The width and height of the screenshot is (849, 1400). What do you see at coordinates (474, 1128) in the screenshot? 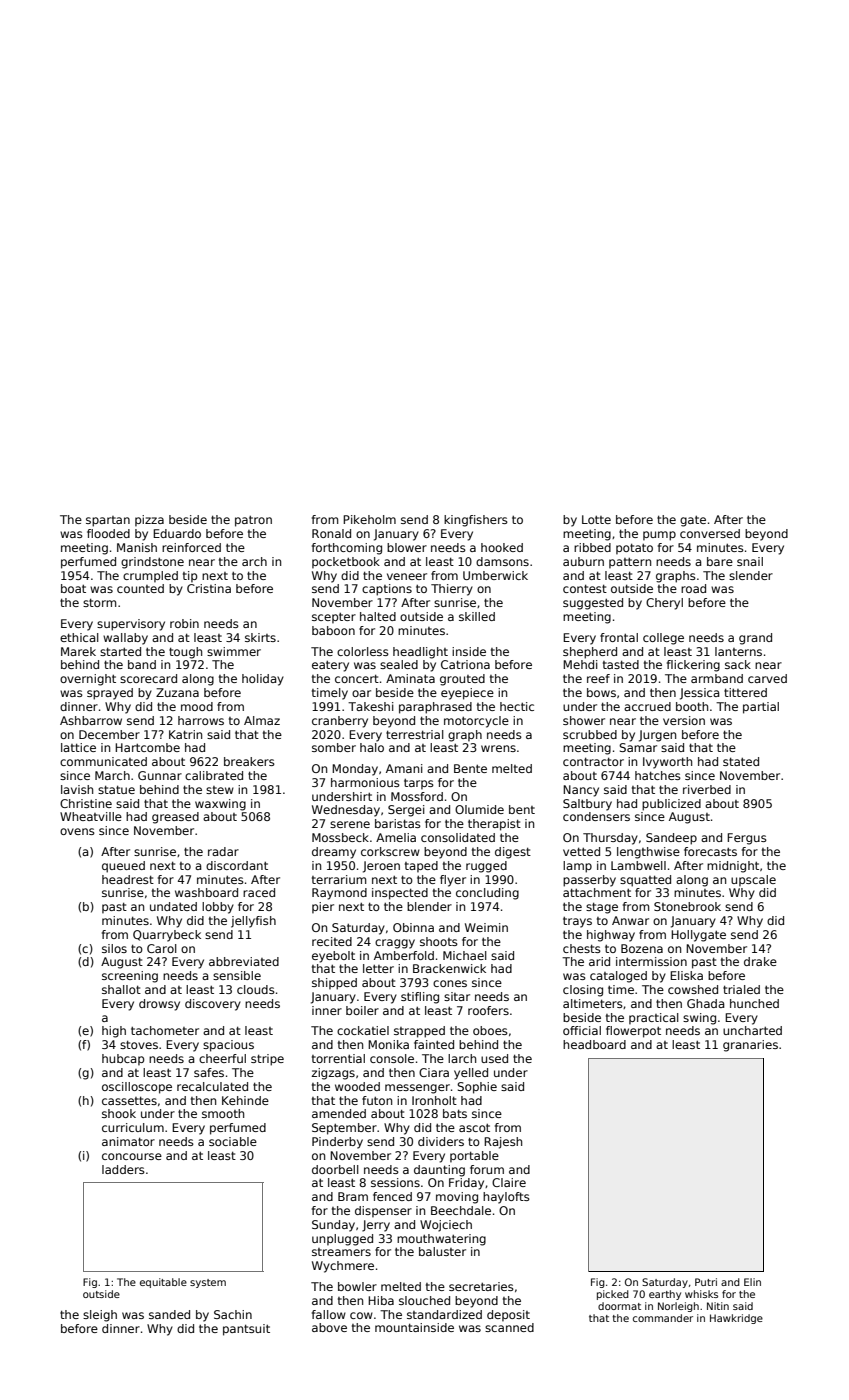
I see `ascot` at bounding box center [474, 1128].
